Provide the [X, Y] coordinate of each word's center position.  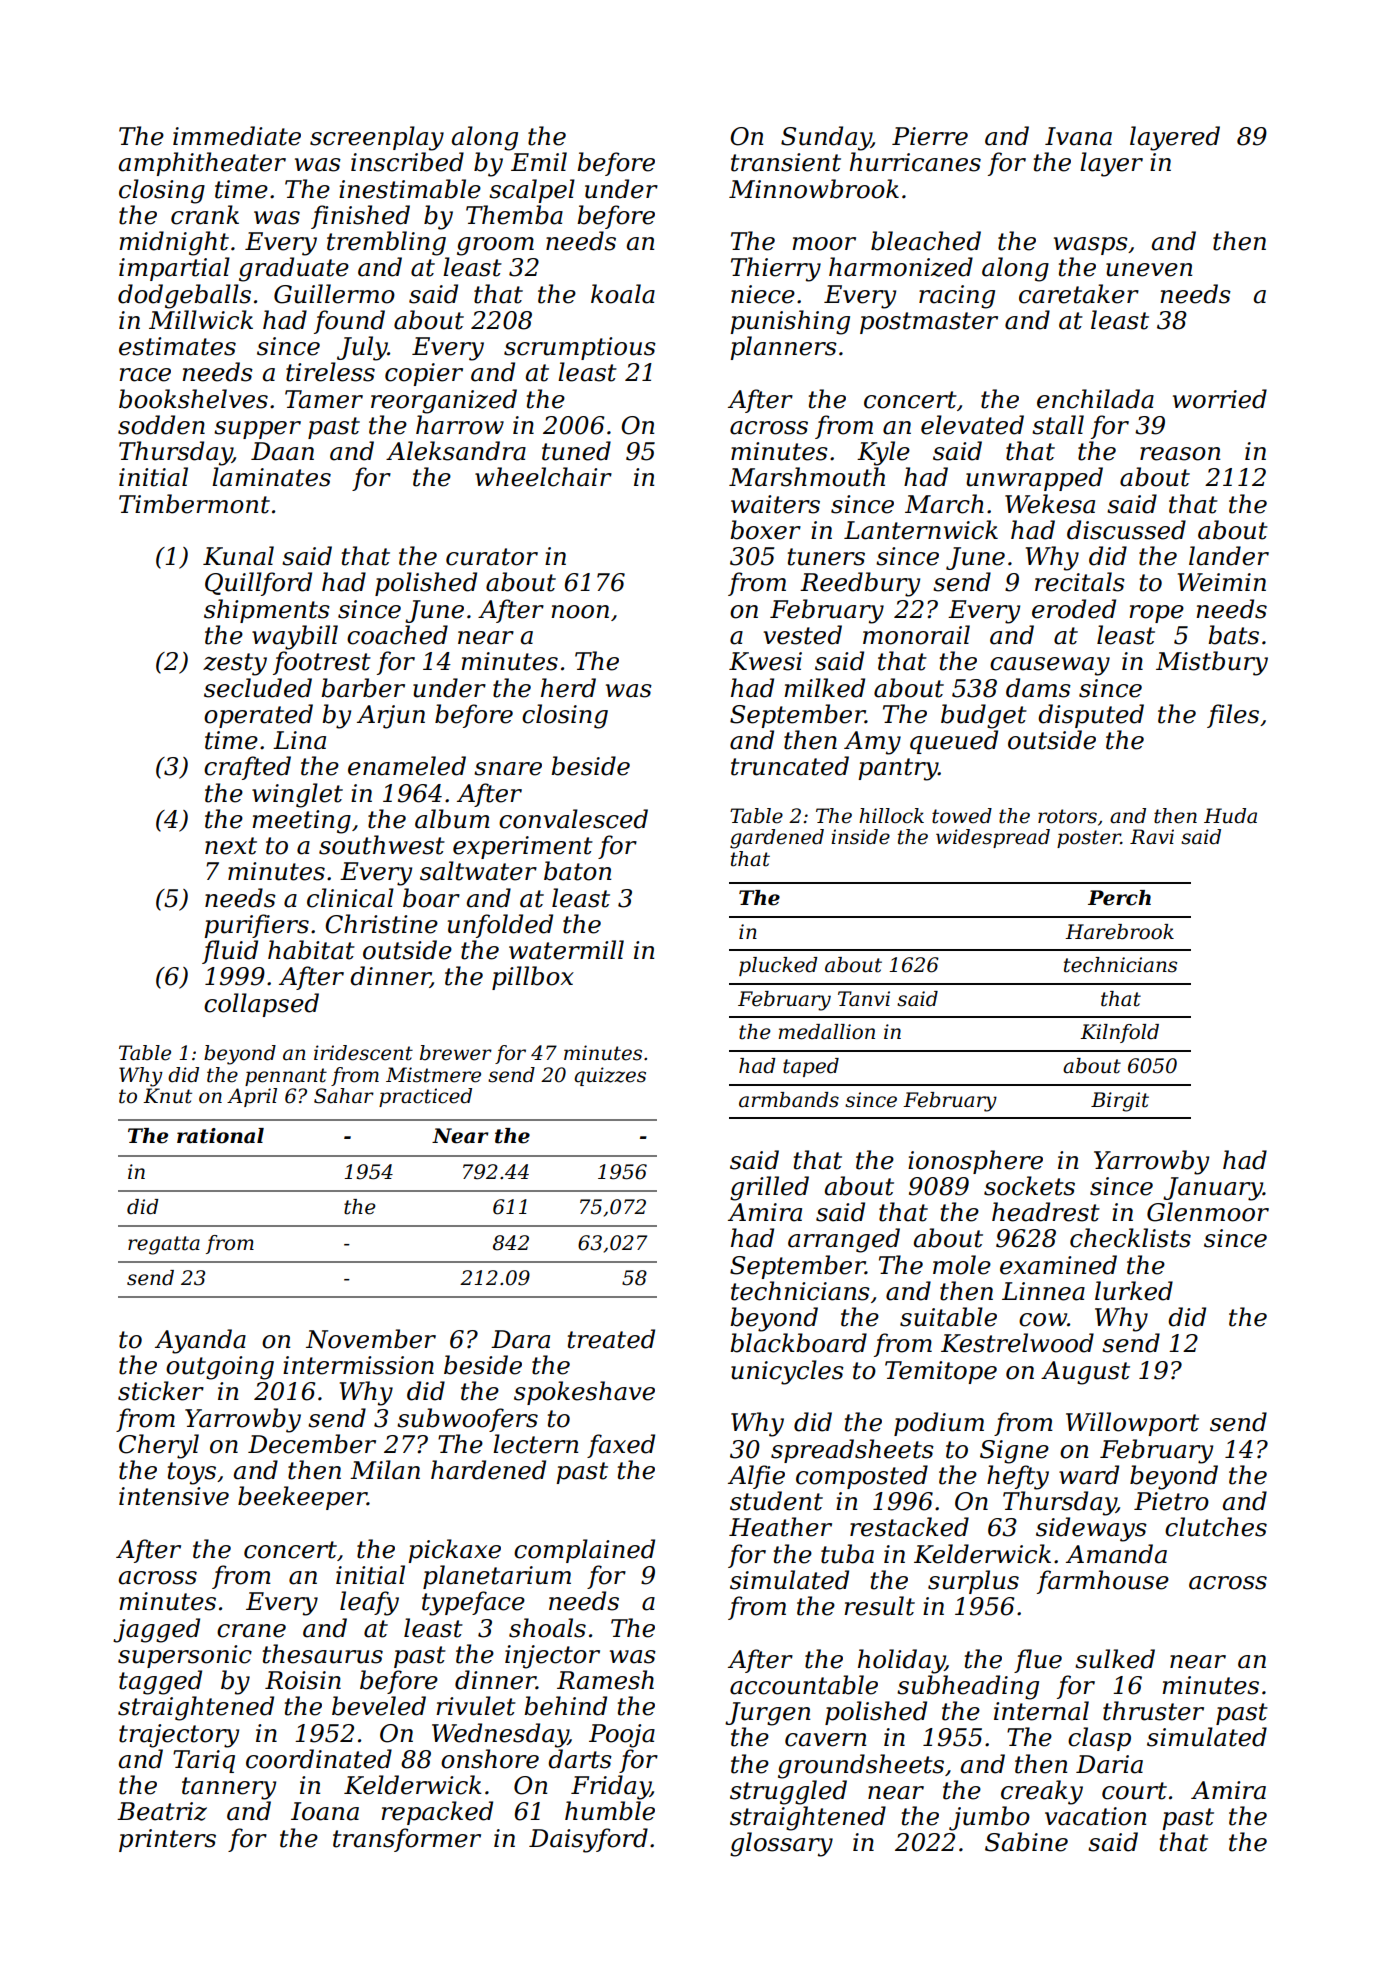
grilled [769, 1188]
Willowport [1132, 1424]
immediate [237, 136]
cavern [825, 1740]
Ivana [1078, 136]
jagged [156, 1630]
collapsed [261, 1005]
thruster [1153, 1711]
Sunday [826, 138]
